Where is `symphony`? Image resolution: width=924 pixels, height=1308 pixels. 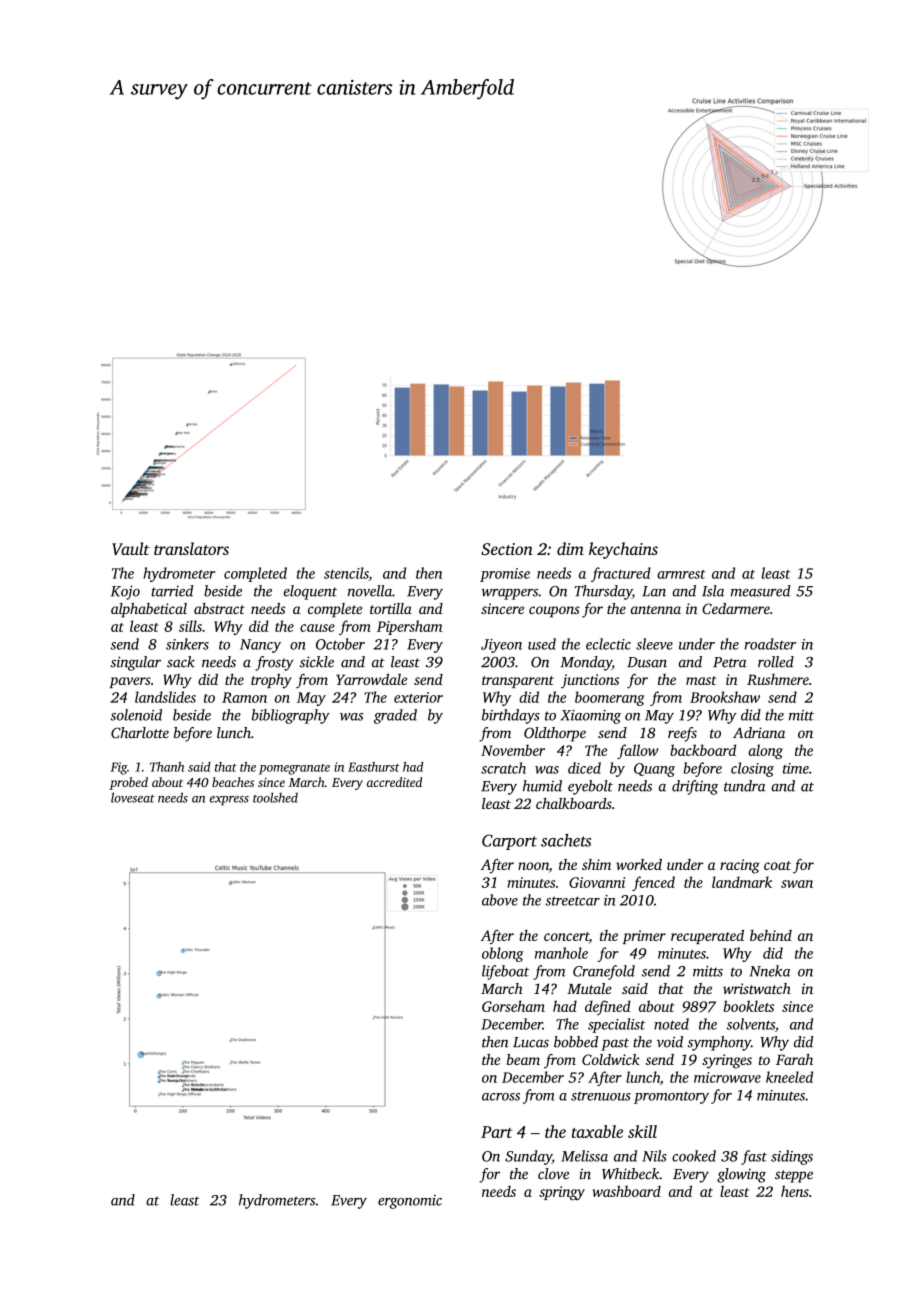 symphony is located at coordinates (719, 1043).
